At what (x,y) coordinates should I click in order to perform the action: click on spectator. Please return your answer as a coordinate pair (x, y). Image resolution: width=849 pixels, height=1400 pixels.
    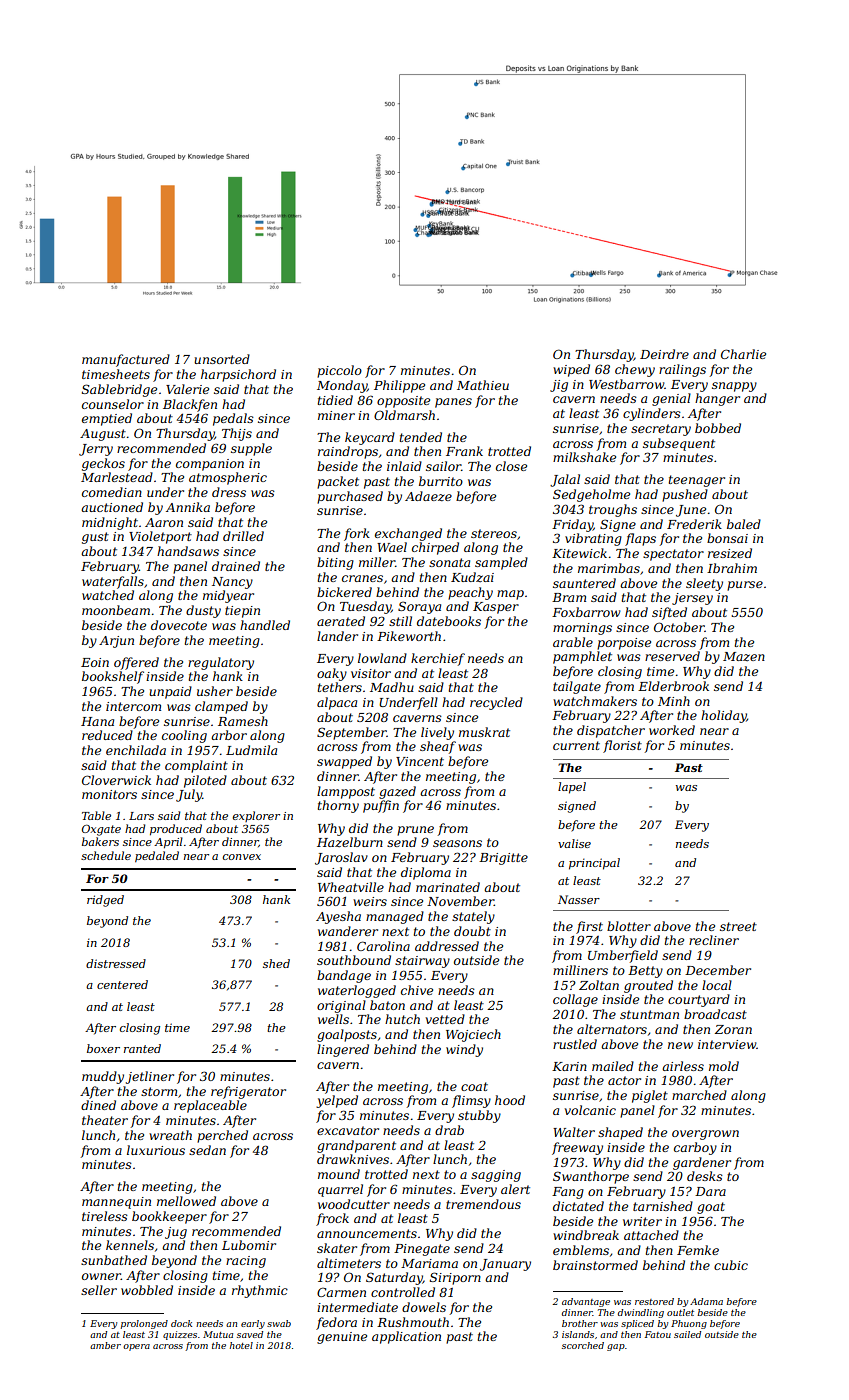
    Looking at the image, I should click on (673, 555).
